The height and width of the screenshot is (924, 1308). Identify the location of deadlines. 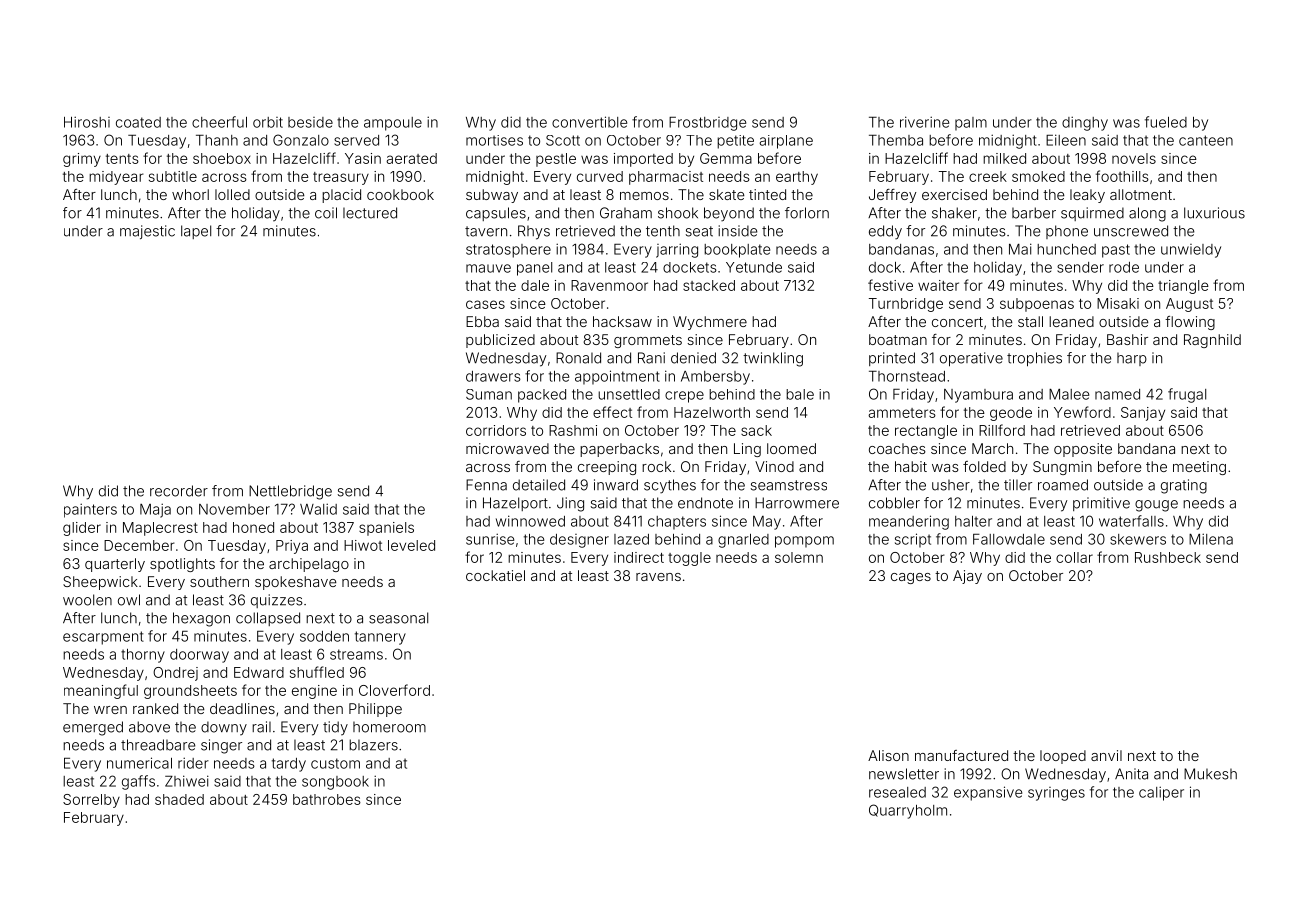
(242, 708).
